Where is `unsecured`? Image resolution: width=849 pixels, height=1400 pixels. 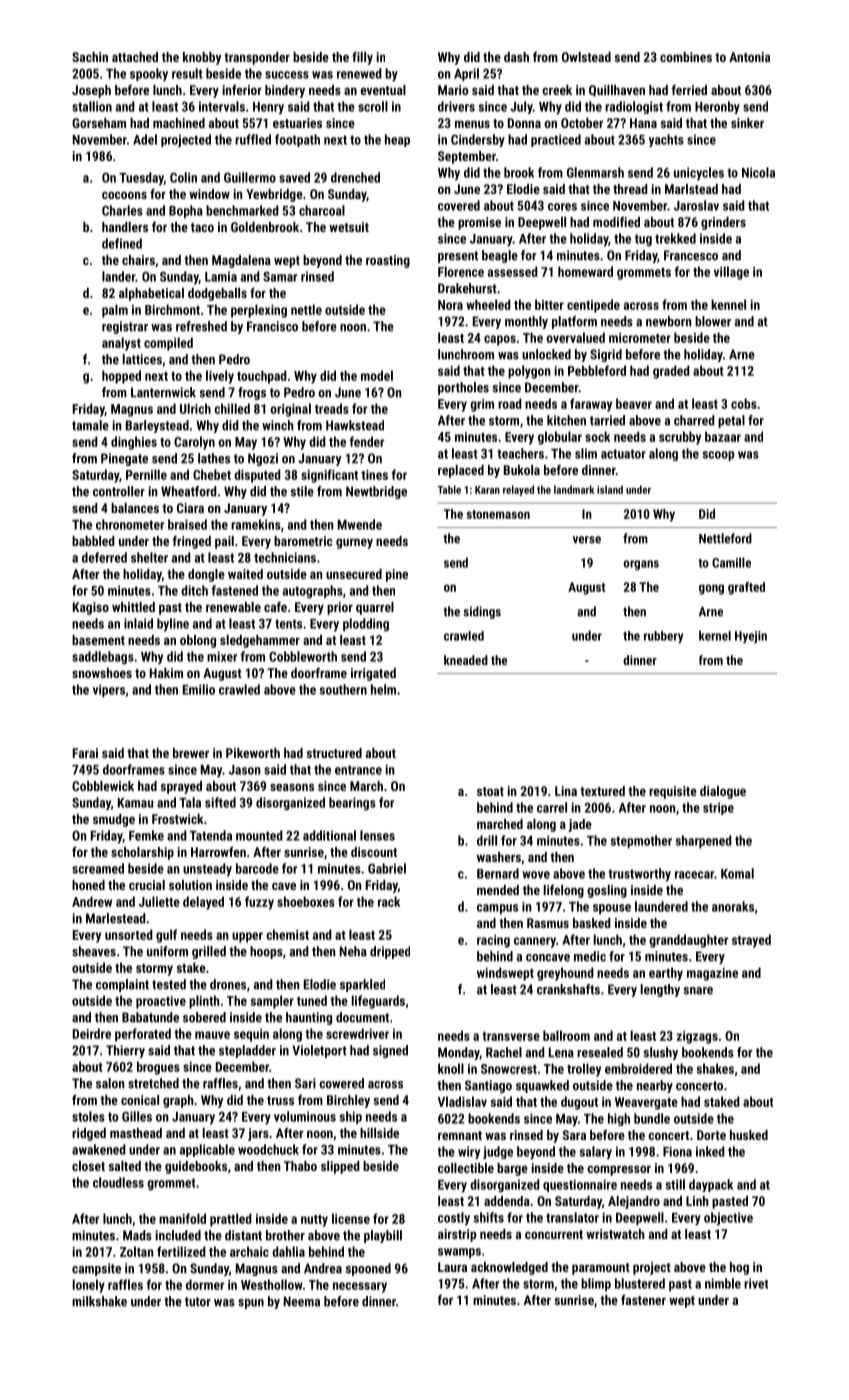
unsecured is located at coordinates (354, 574).
